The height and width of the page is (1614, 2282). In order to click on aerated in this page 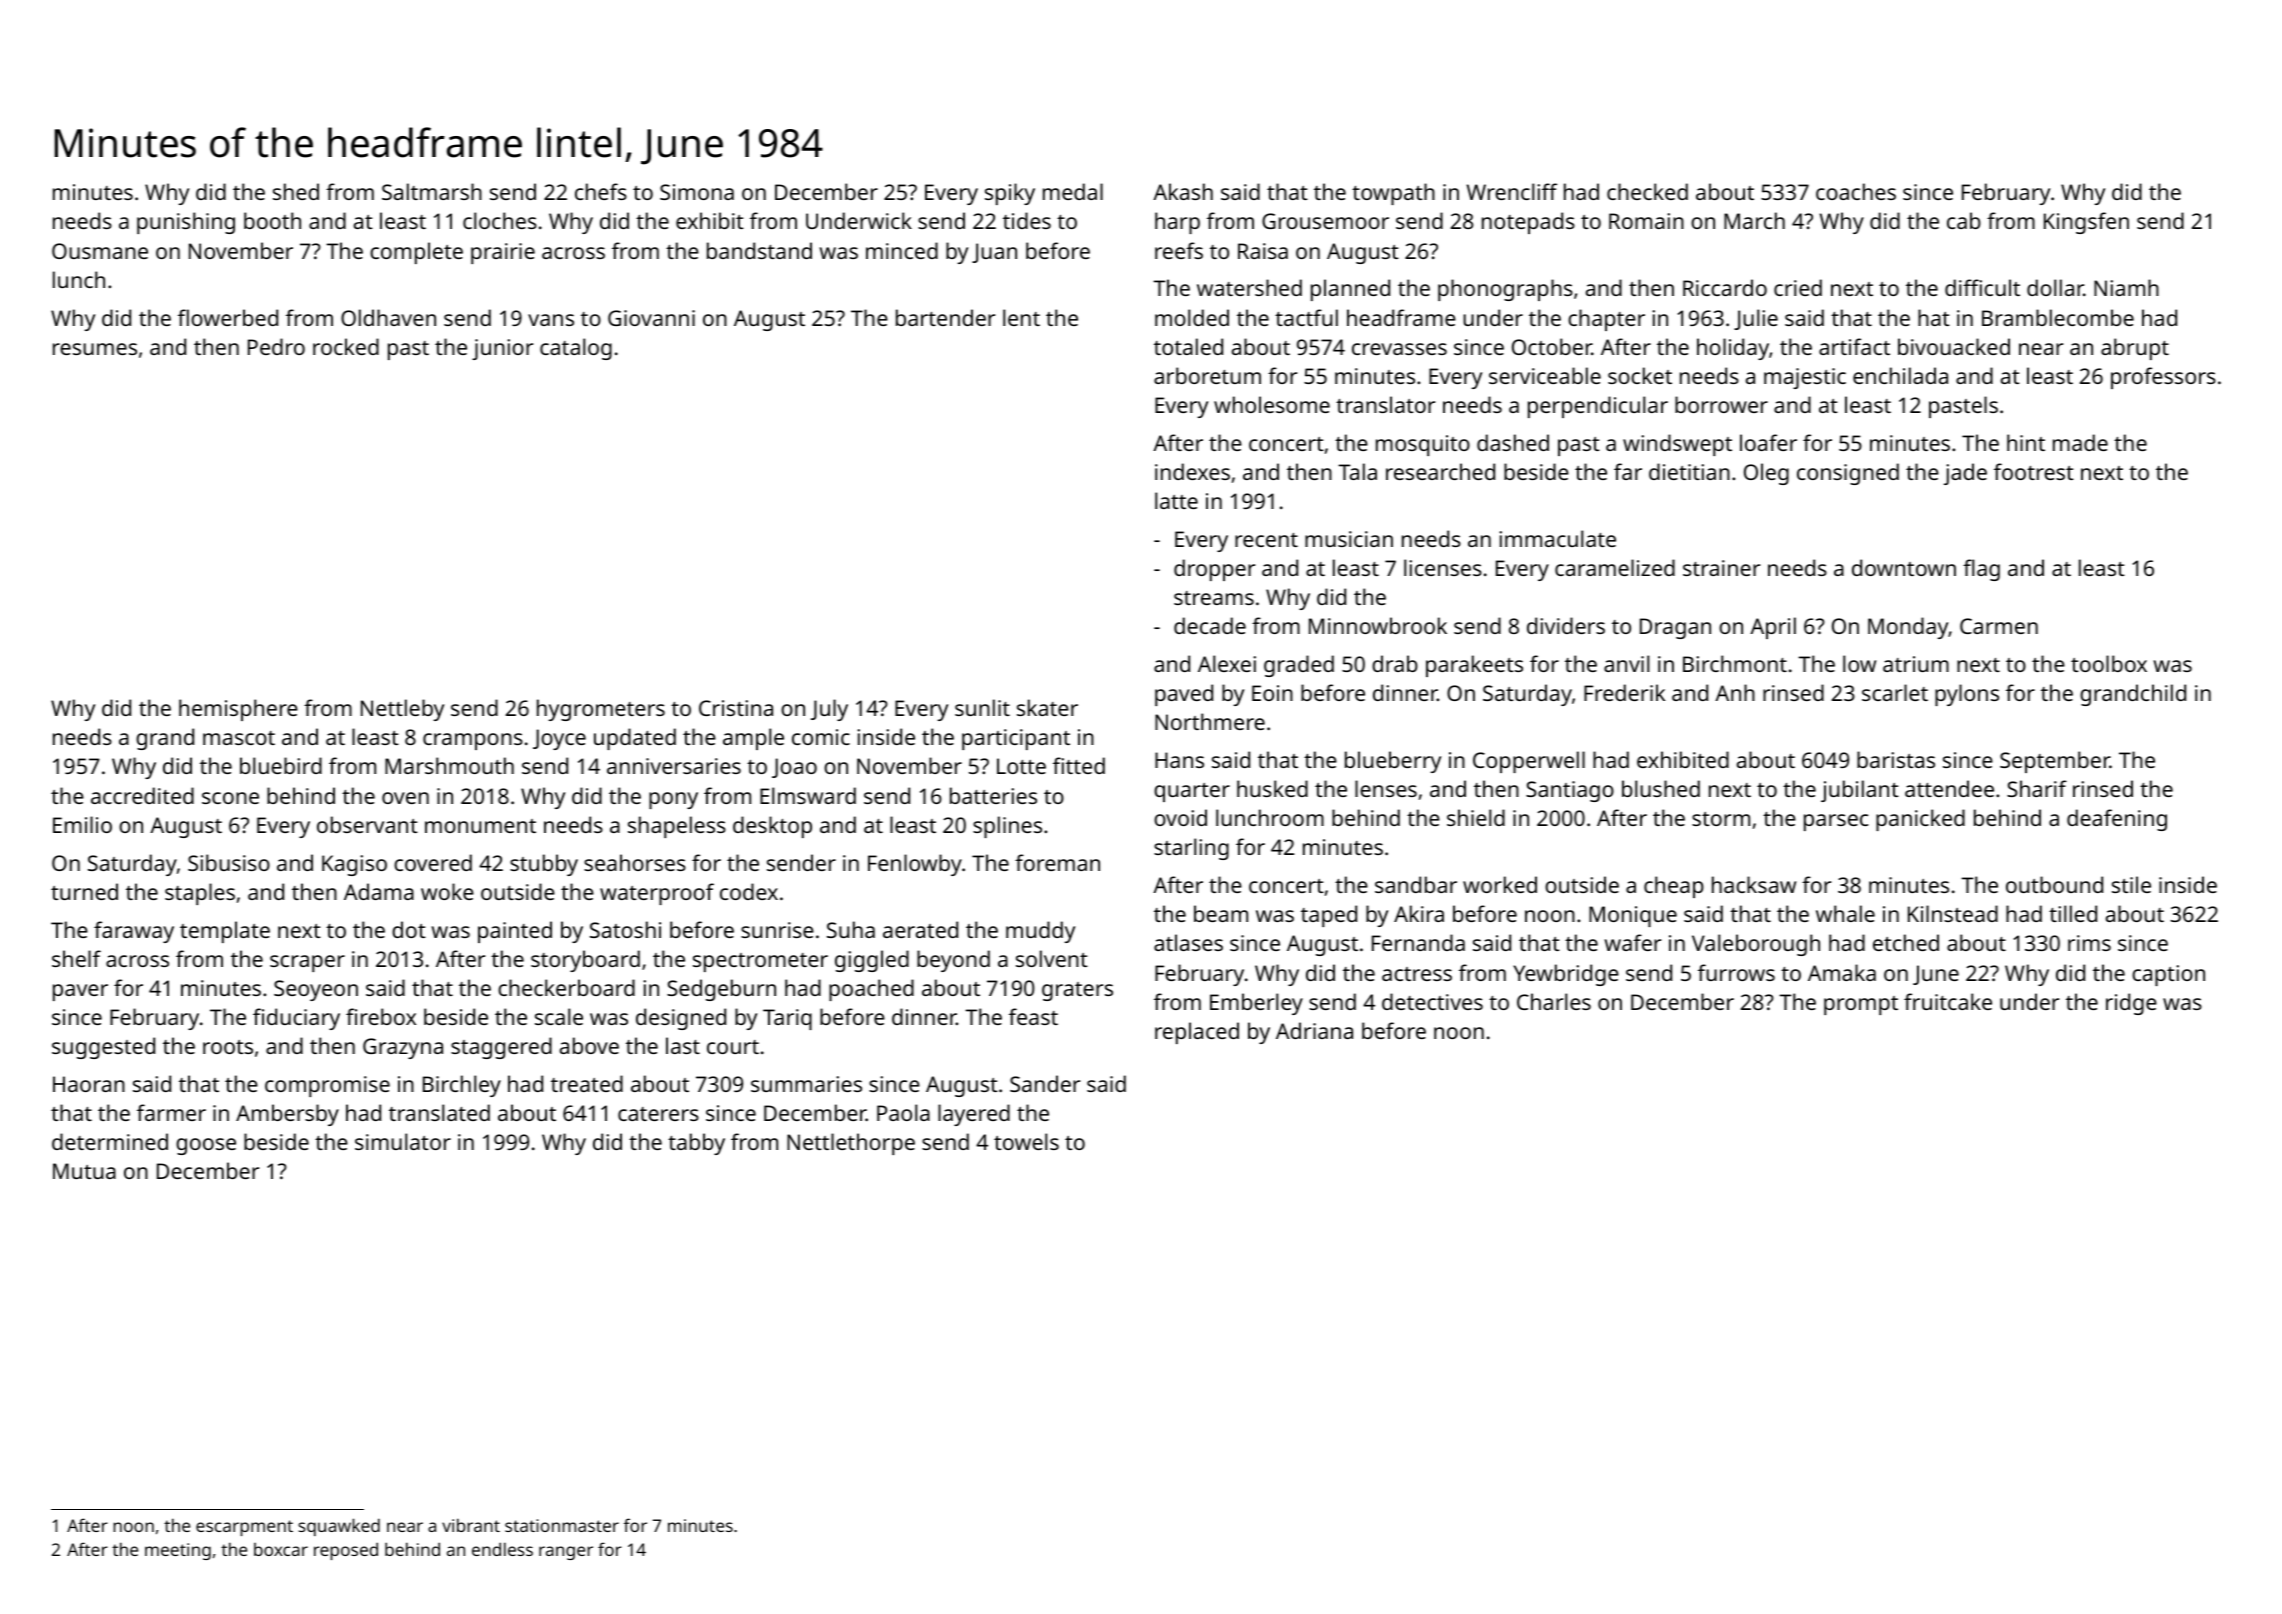, I will do `click(920, 929)`.
